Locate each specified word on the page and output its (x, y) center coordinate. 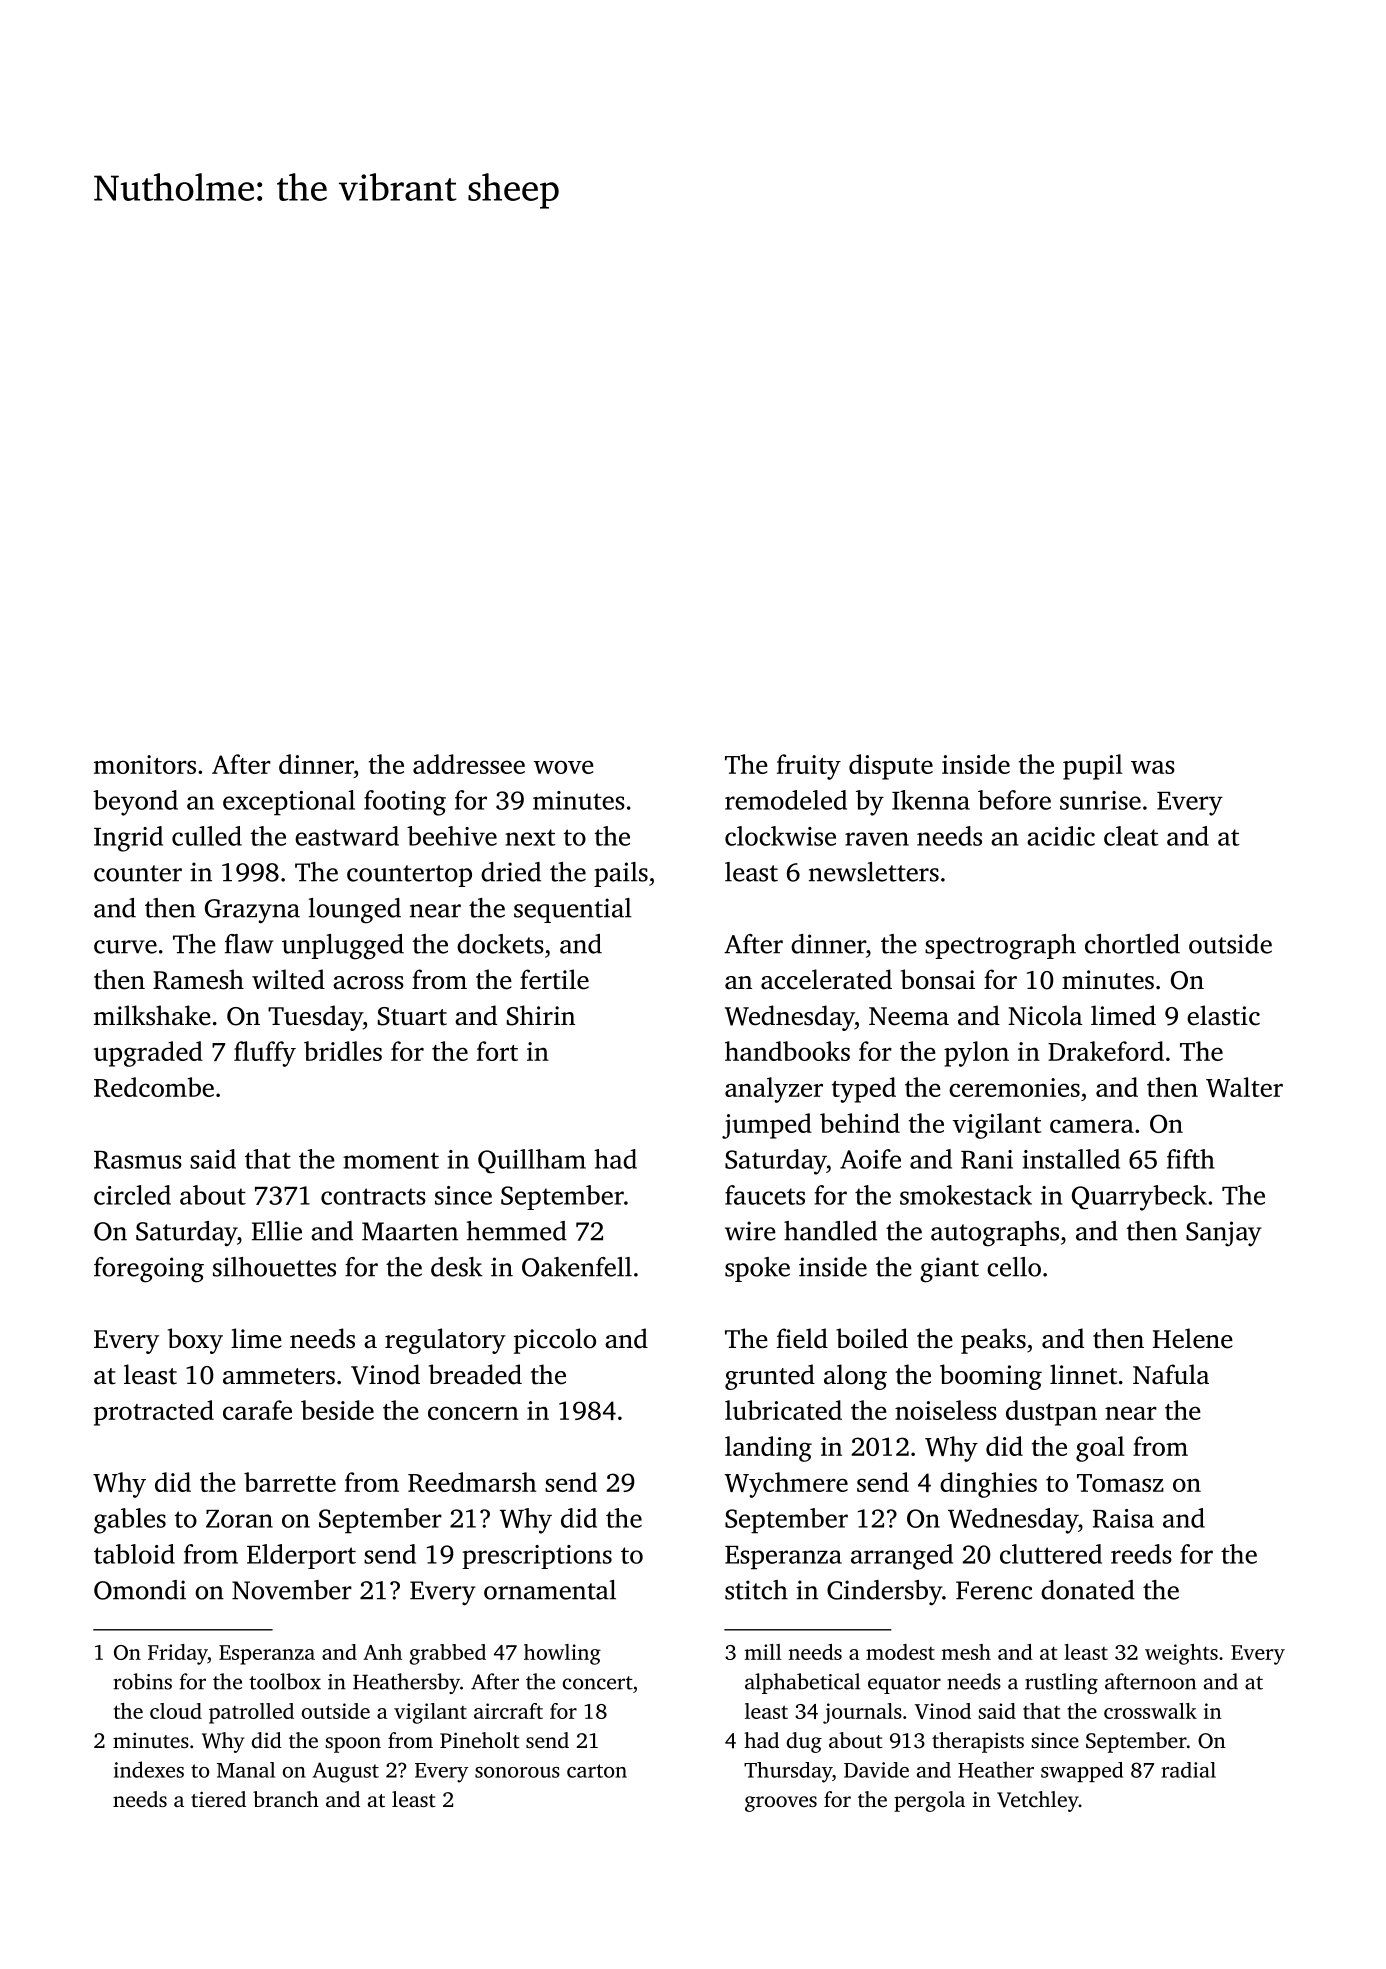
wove (564, 767)
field (802, 1338)
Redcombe (154, 1087)
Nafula (1171, 1374)
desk (457, 1267)
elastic (1223, 1015)
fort (497, 1051)
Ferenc (994, 1590)
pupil (1093, 767)
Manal (246, 1770)
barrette (290, 1482)
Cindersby (884, 1593)
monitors (145, 764)
